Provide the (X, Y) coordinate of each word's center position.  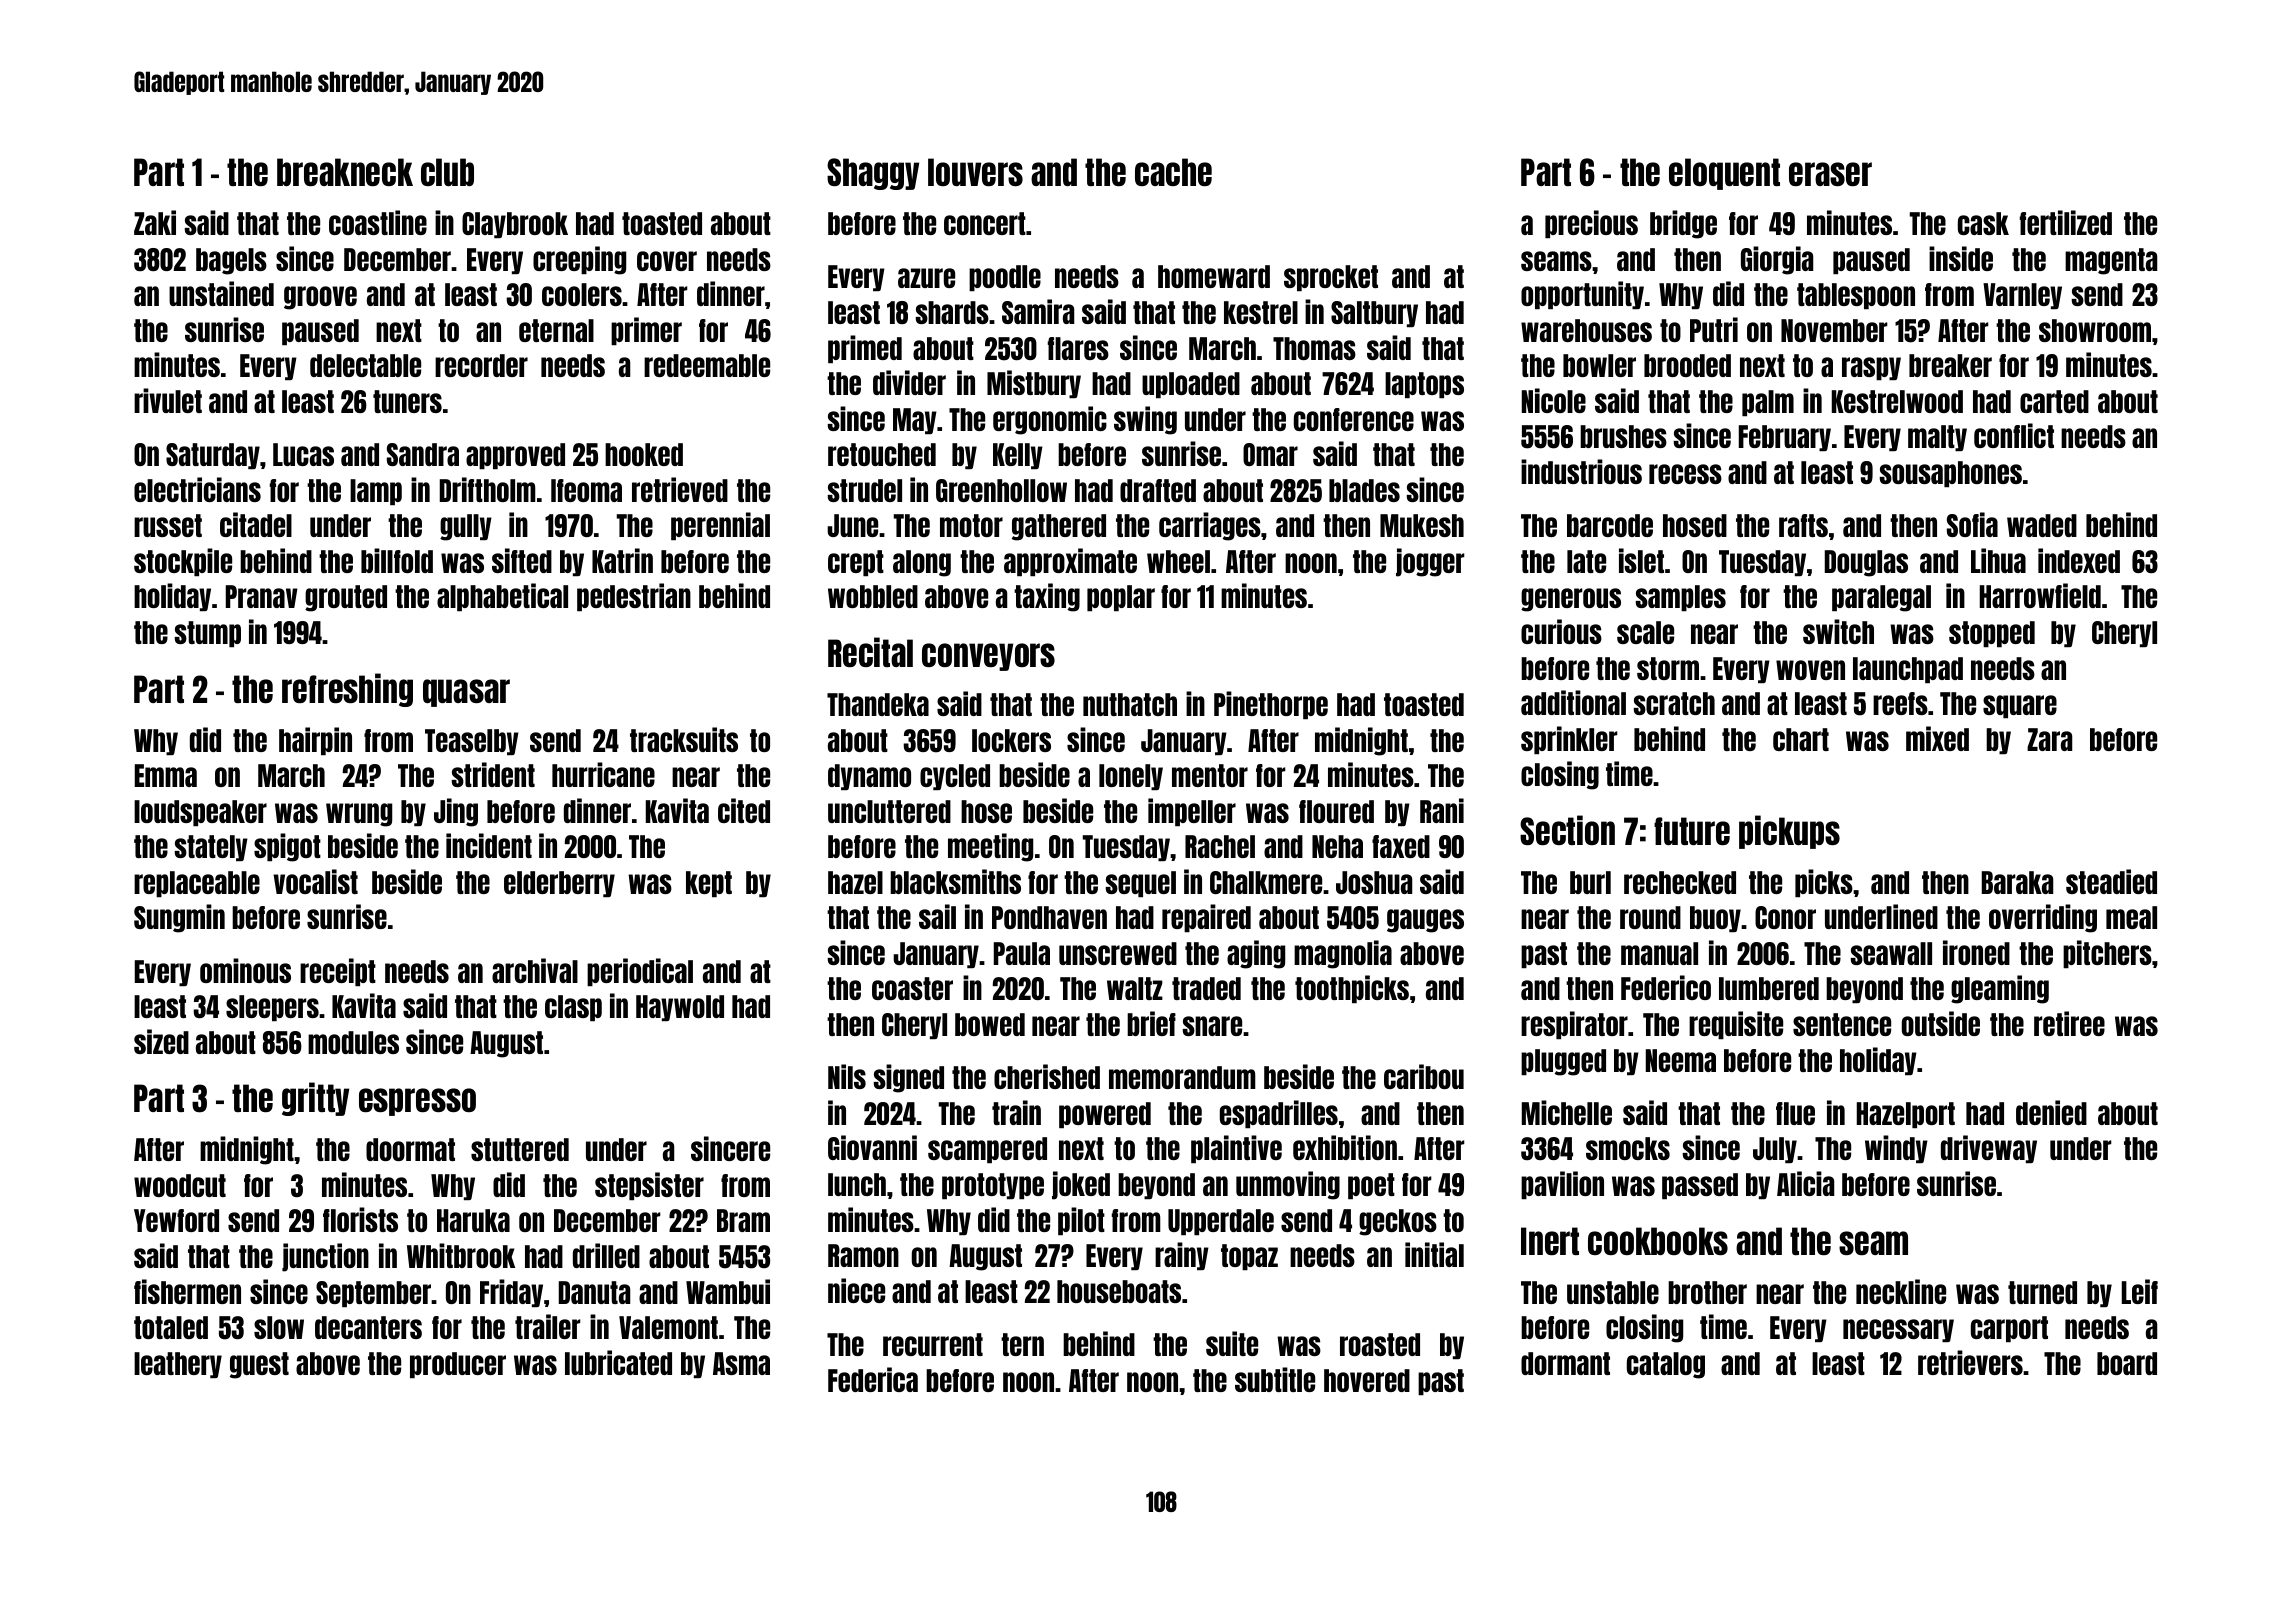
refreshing (347, 690)
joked (1081, 1185)
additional (1573, 702)
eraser (1830, 174)
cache (1173, 172)
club (447, 172)
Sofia (1972, 524)
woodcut (180, 1185)
